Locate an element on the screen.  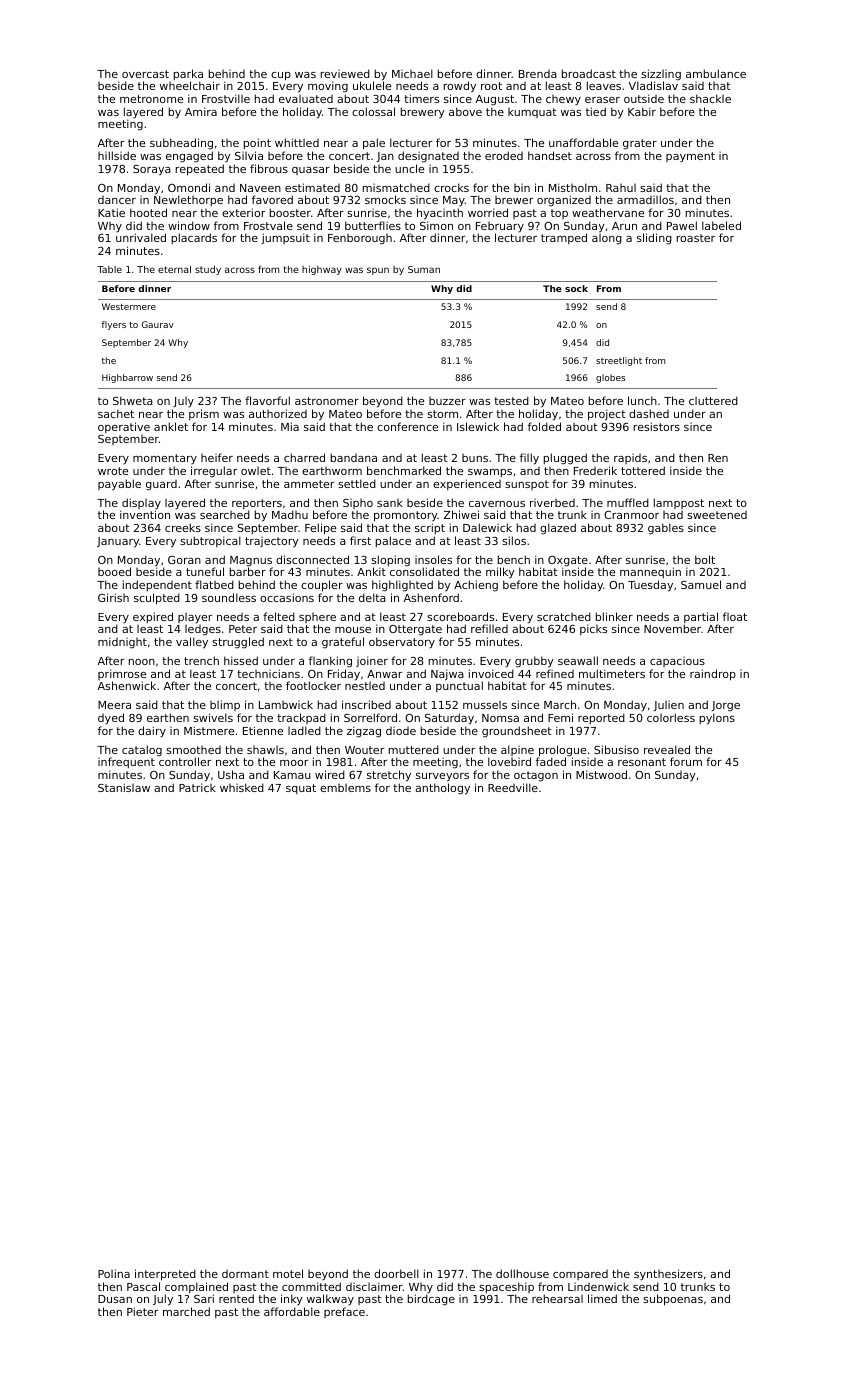
astronomer is located at coordinates (327, 401).
